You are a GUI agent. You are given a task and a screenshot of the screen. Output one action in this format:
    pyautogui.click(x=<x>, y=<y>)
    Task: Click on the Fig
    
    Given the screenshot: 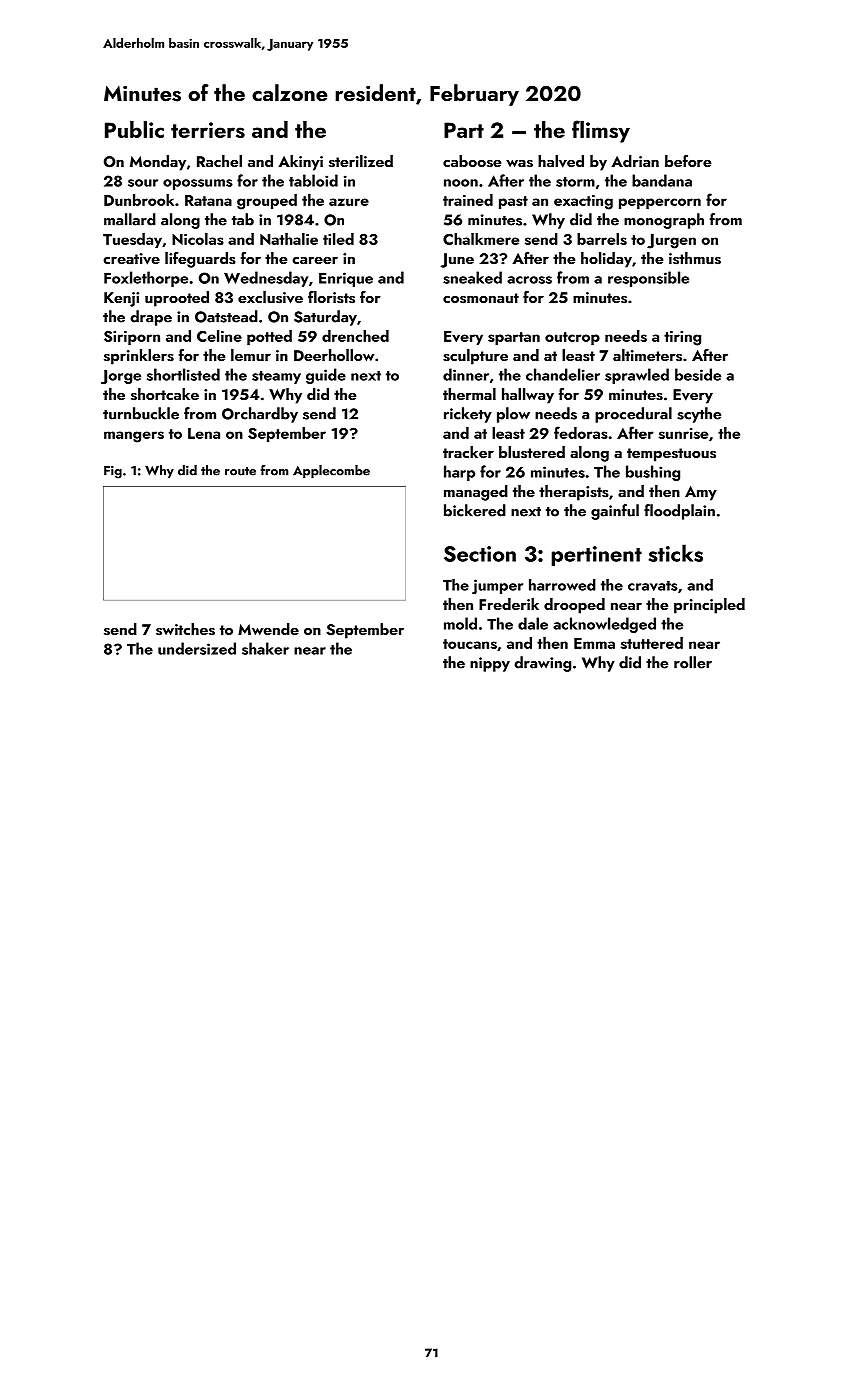 What is the action you would take?
    pyautogui.click(x=113, y=472)
